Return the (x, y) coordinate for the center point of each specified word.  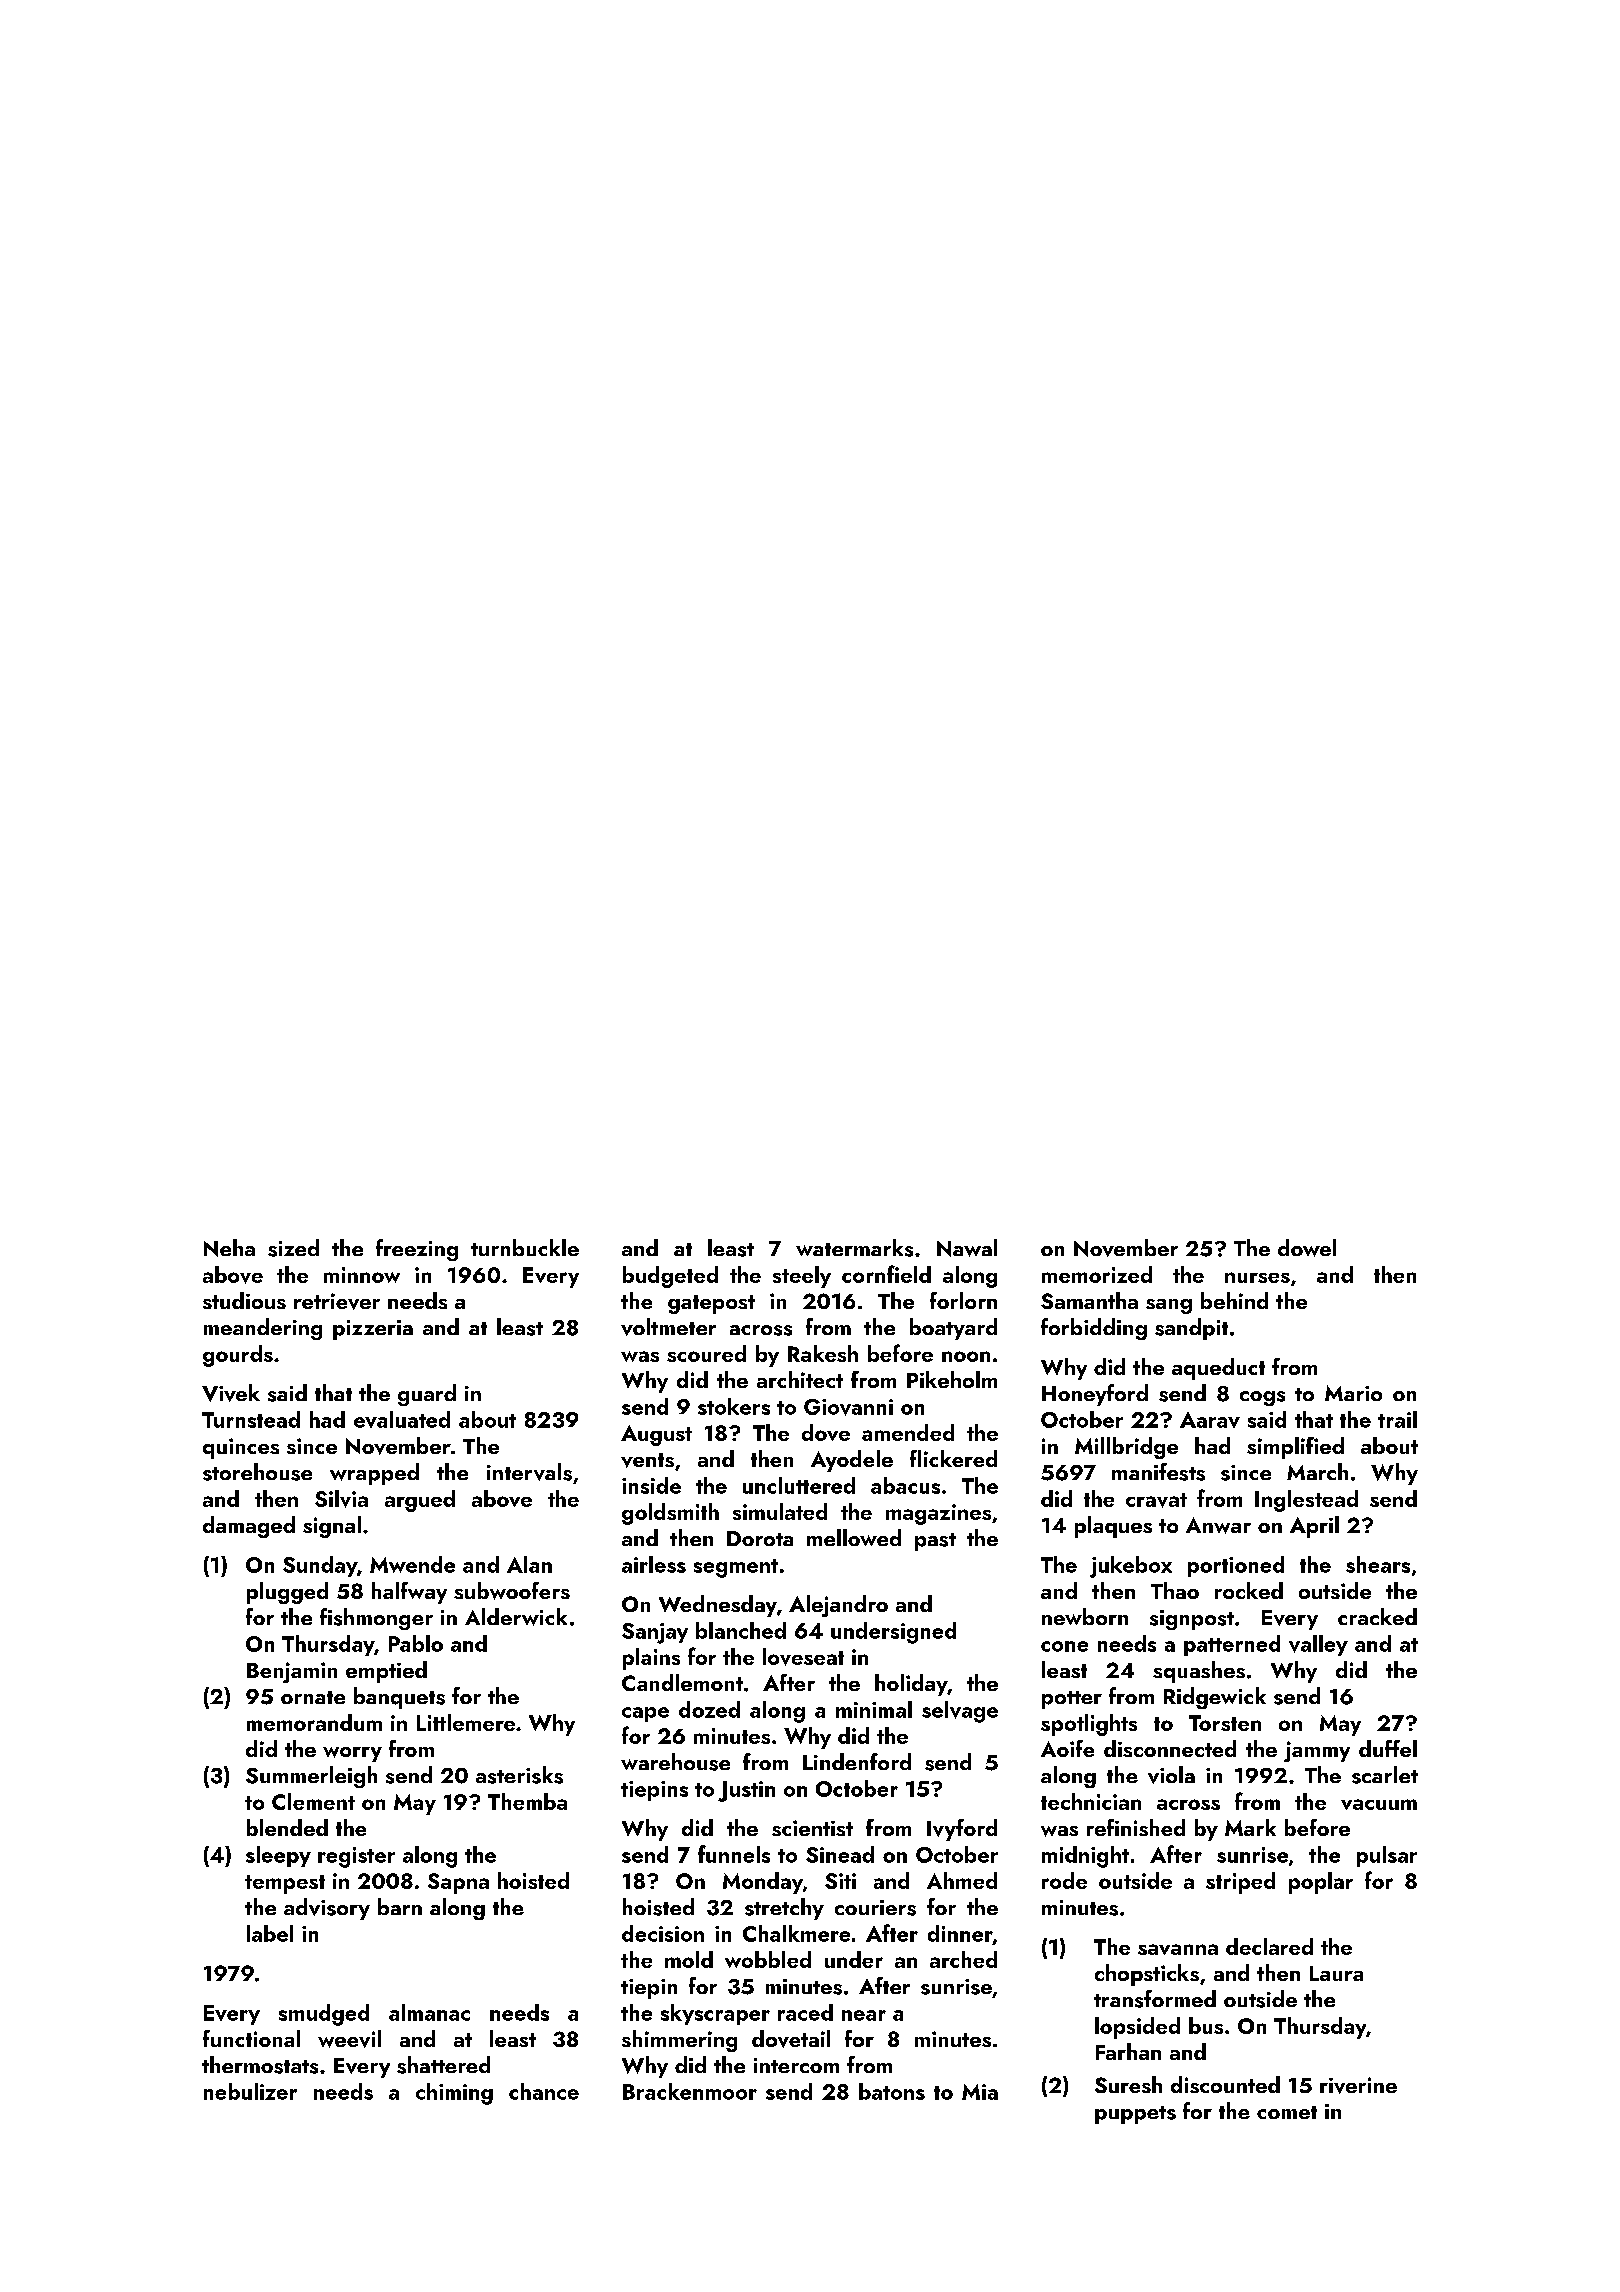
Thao (1175, 1590)
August (656, 1435)
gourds (238, 1356)
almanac (429, 2012)
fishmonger (376, 1619)
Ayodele (852, 1461)
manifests (1158, 1472)
